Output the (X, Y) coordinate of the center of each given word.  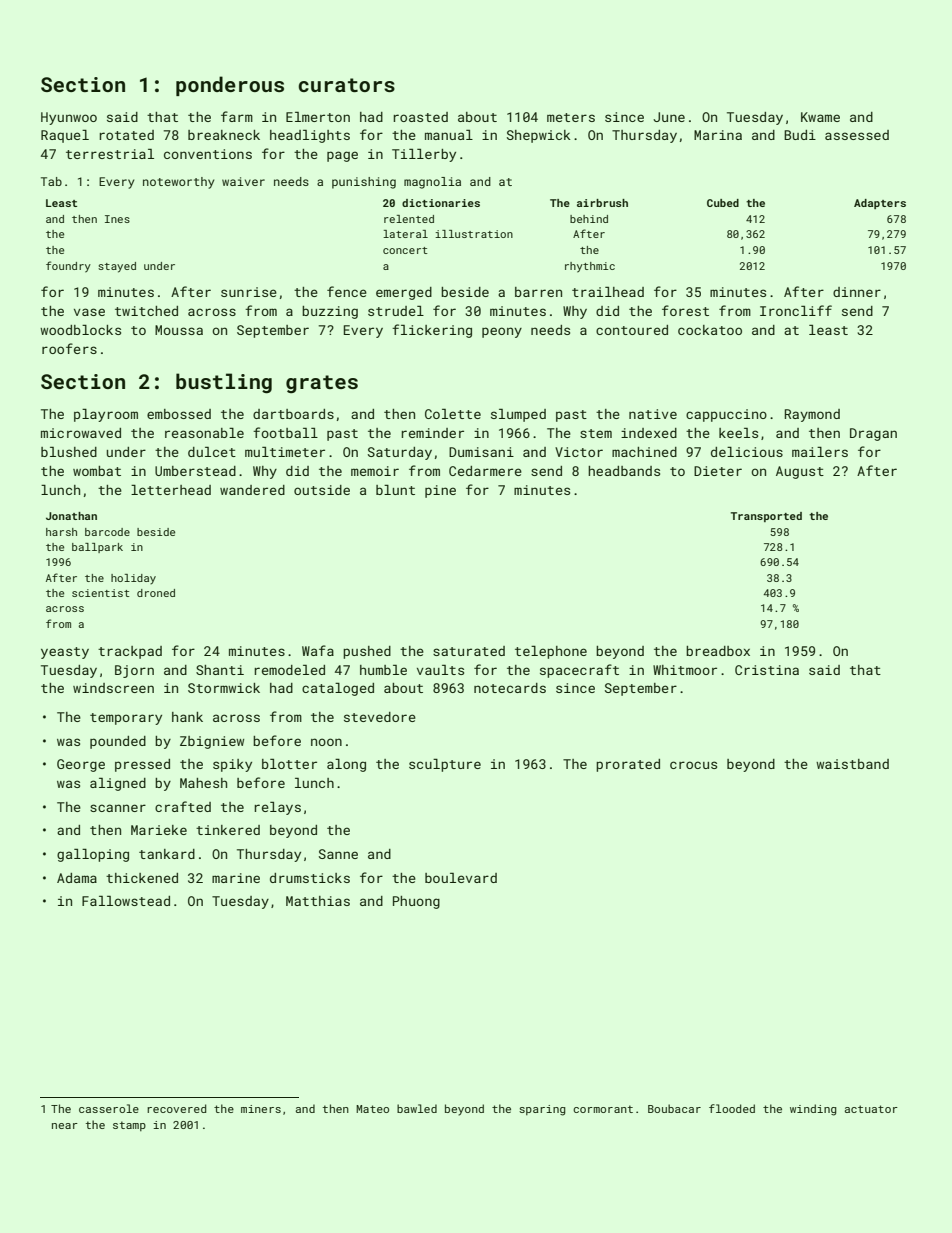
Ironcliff (796, 310)
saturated (469, 651)
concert (405, 250)
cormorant (603, 1109)
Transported (766, 517)
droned (156, 593)
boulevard (461, 878)
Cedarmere (485, 471)
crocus (693, 765)
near (65, 1126)
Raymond (812, 415)
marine (236, 878)
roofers (69, 348)
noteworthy (178, 183)
